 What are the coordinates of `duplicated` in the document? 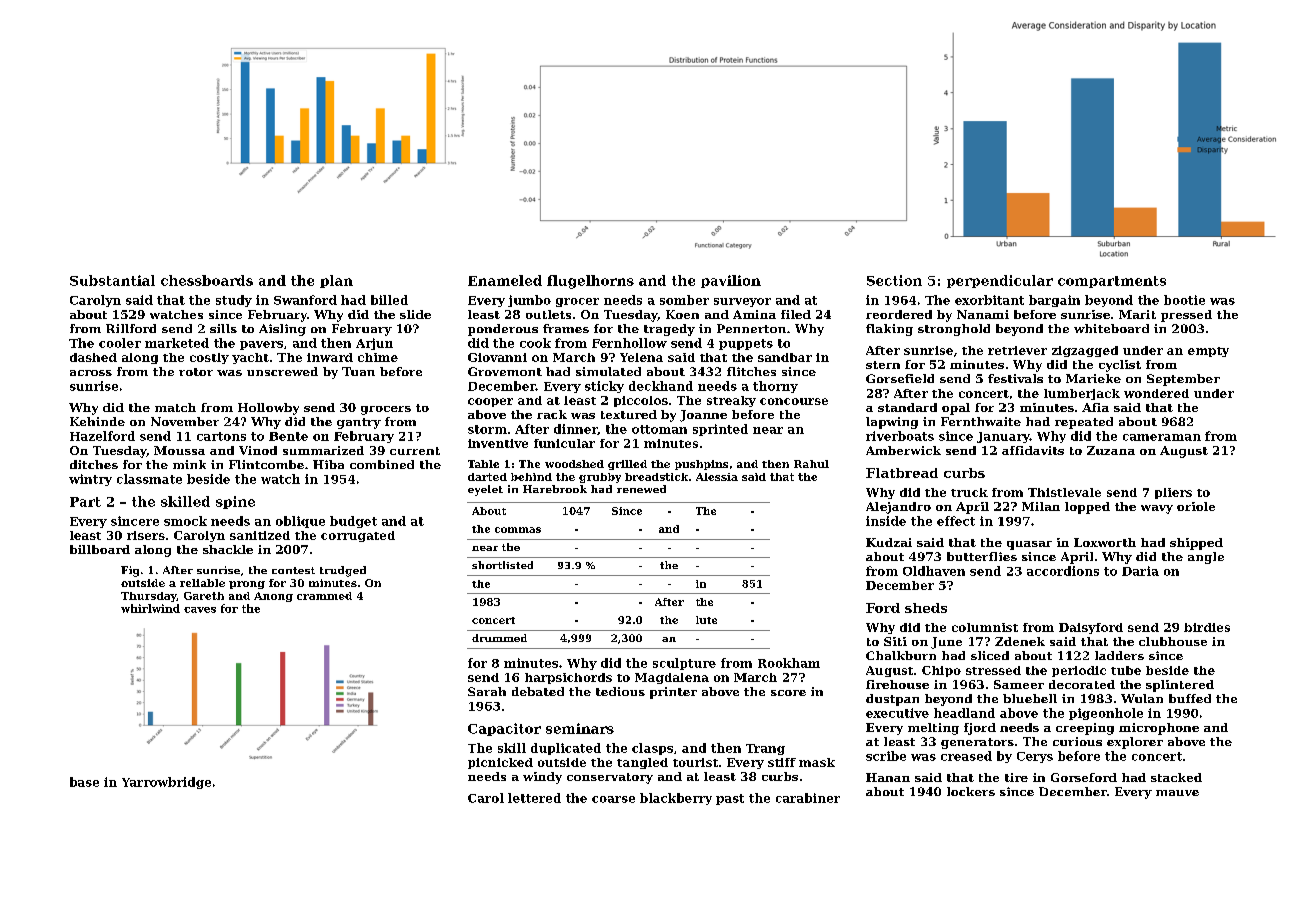 It's located at (566, 749).
